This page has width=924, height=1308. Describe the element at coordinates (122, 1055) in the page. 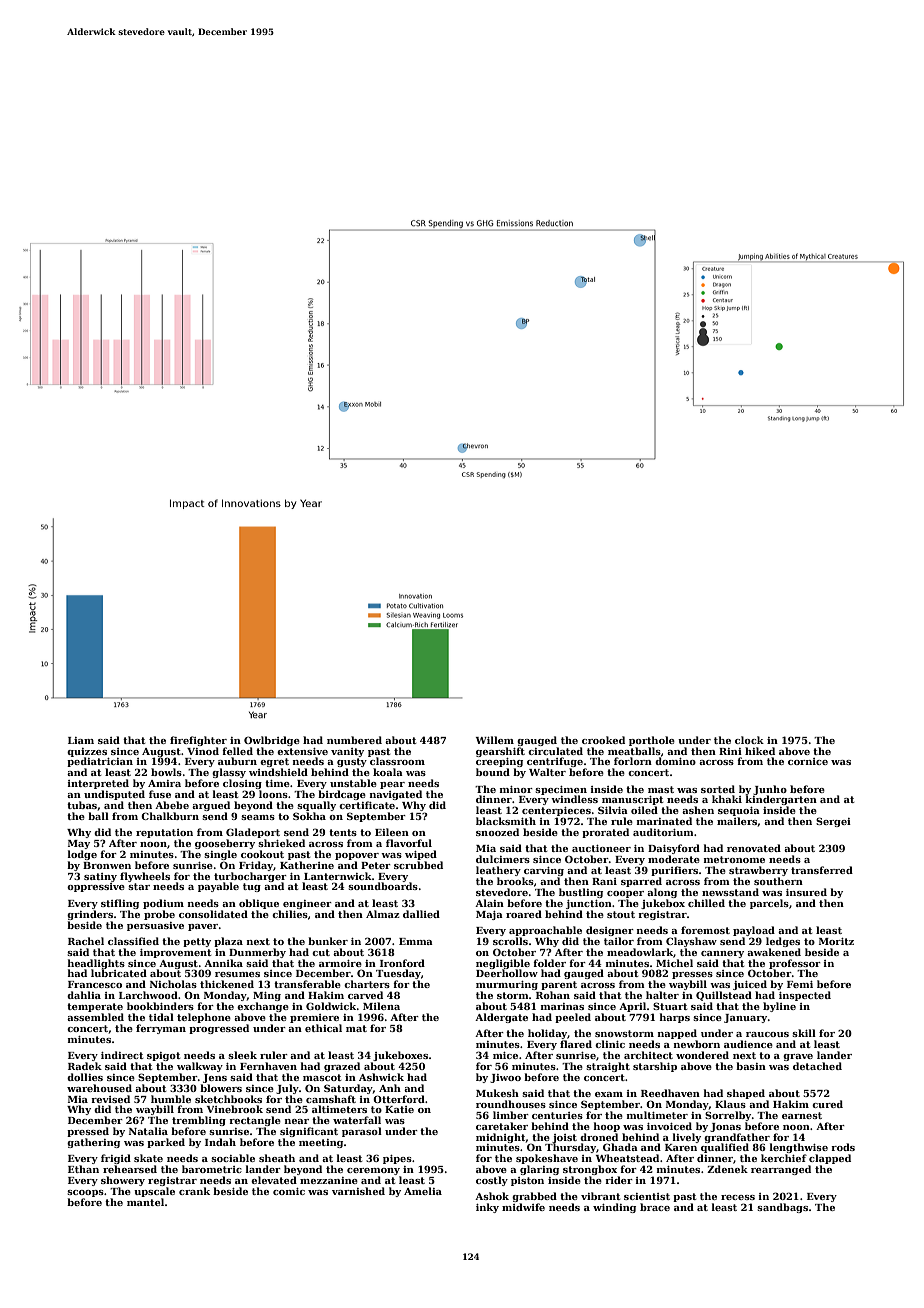

I see `indirect` at that location.
